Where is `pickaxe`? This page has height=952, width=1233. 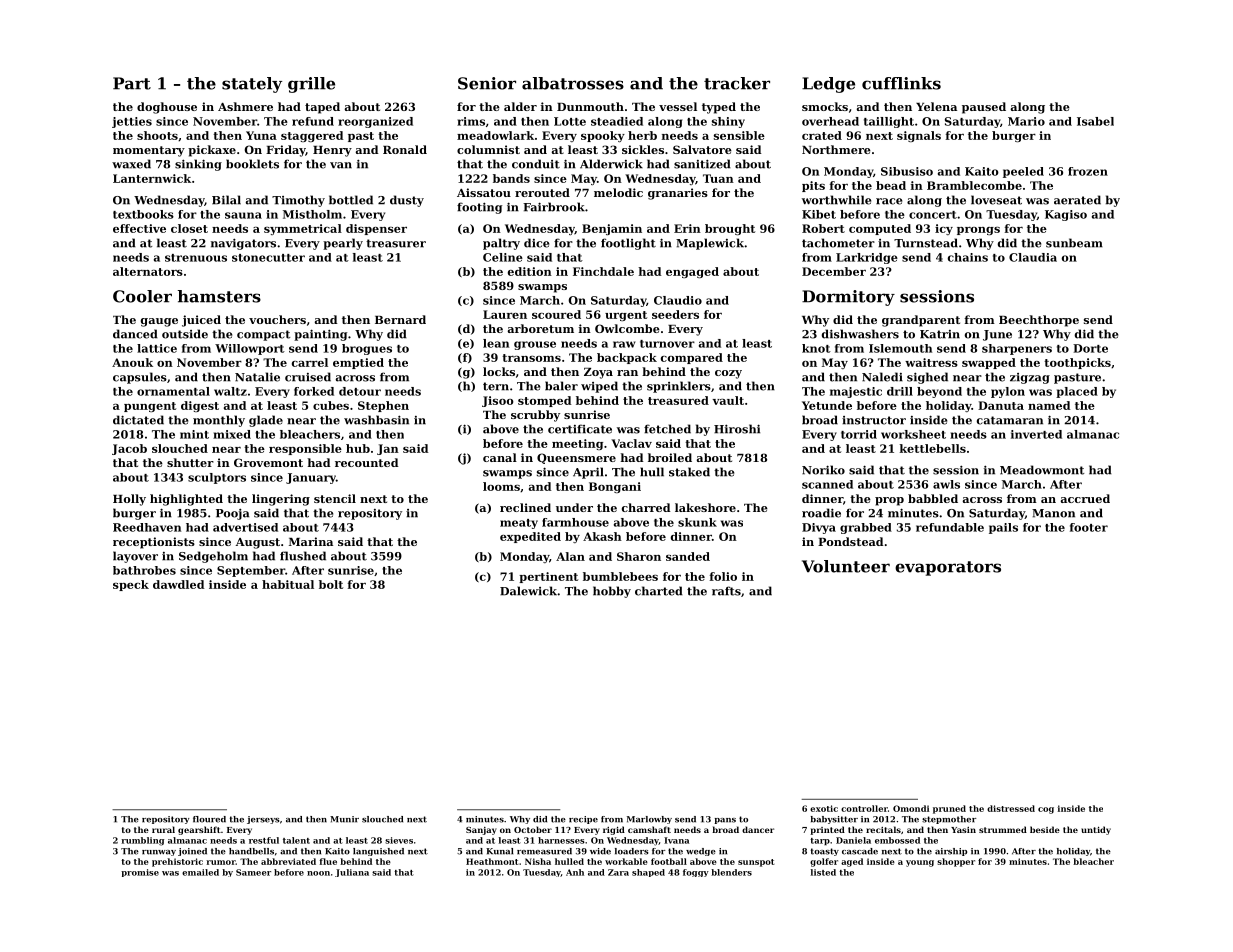
pickaxe is located at coordinates (212, 151).
